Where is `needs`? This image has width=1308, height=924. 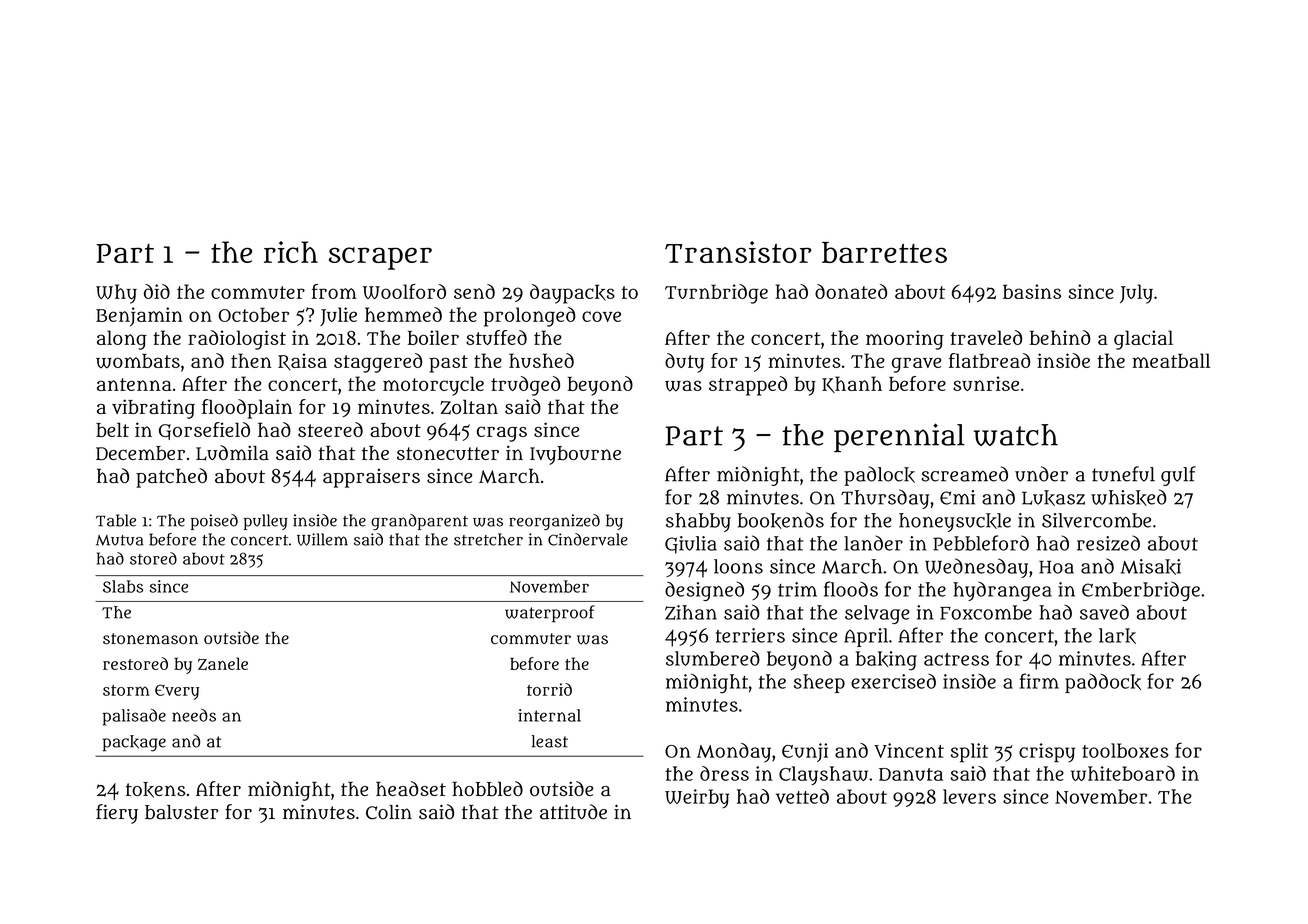
needs is located at coordinates (194, 715).
